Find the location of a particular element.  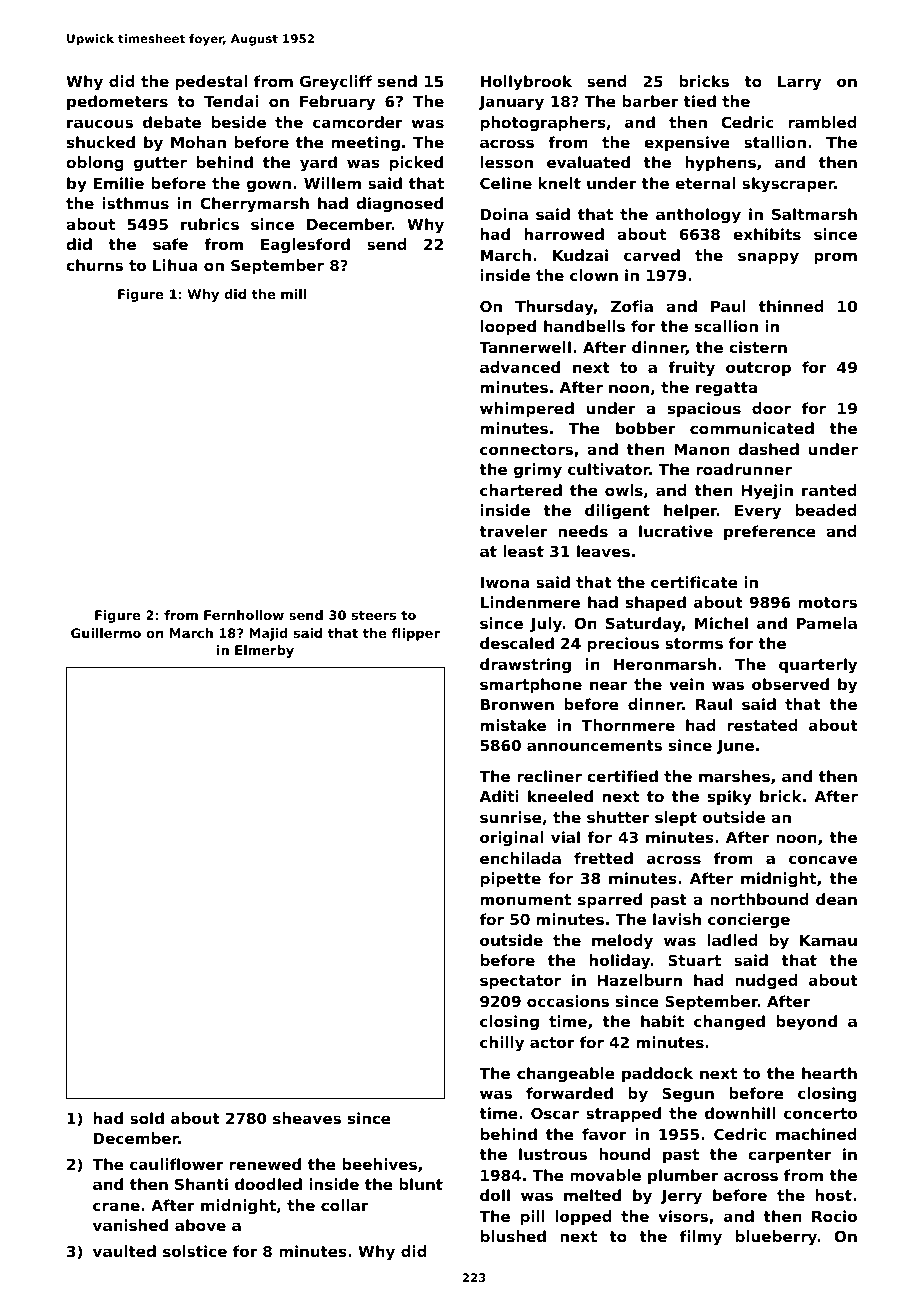

traveler is located at coordinates (513, 531).
